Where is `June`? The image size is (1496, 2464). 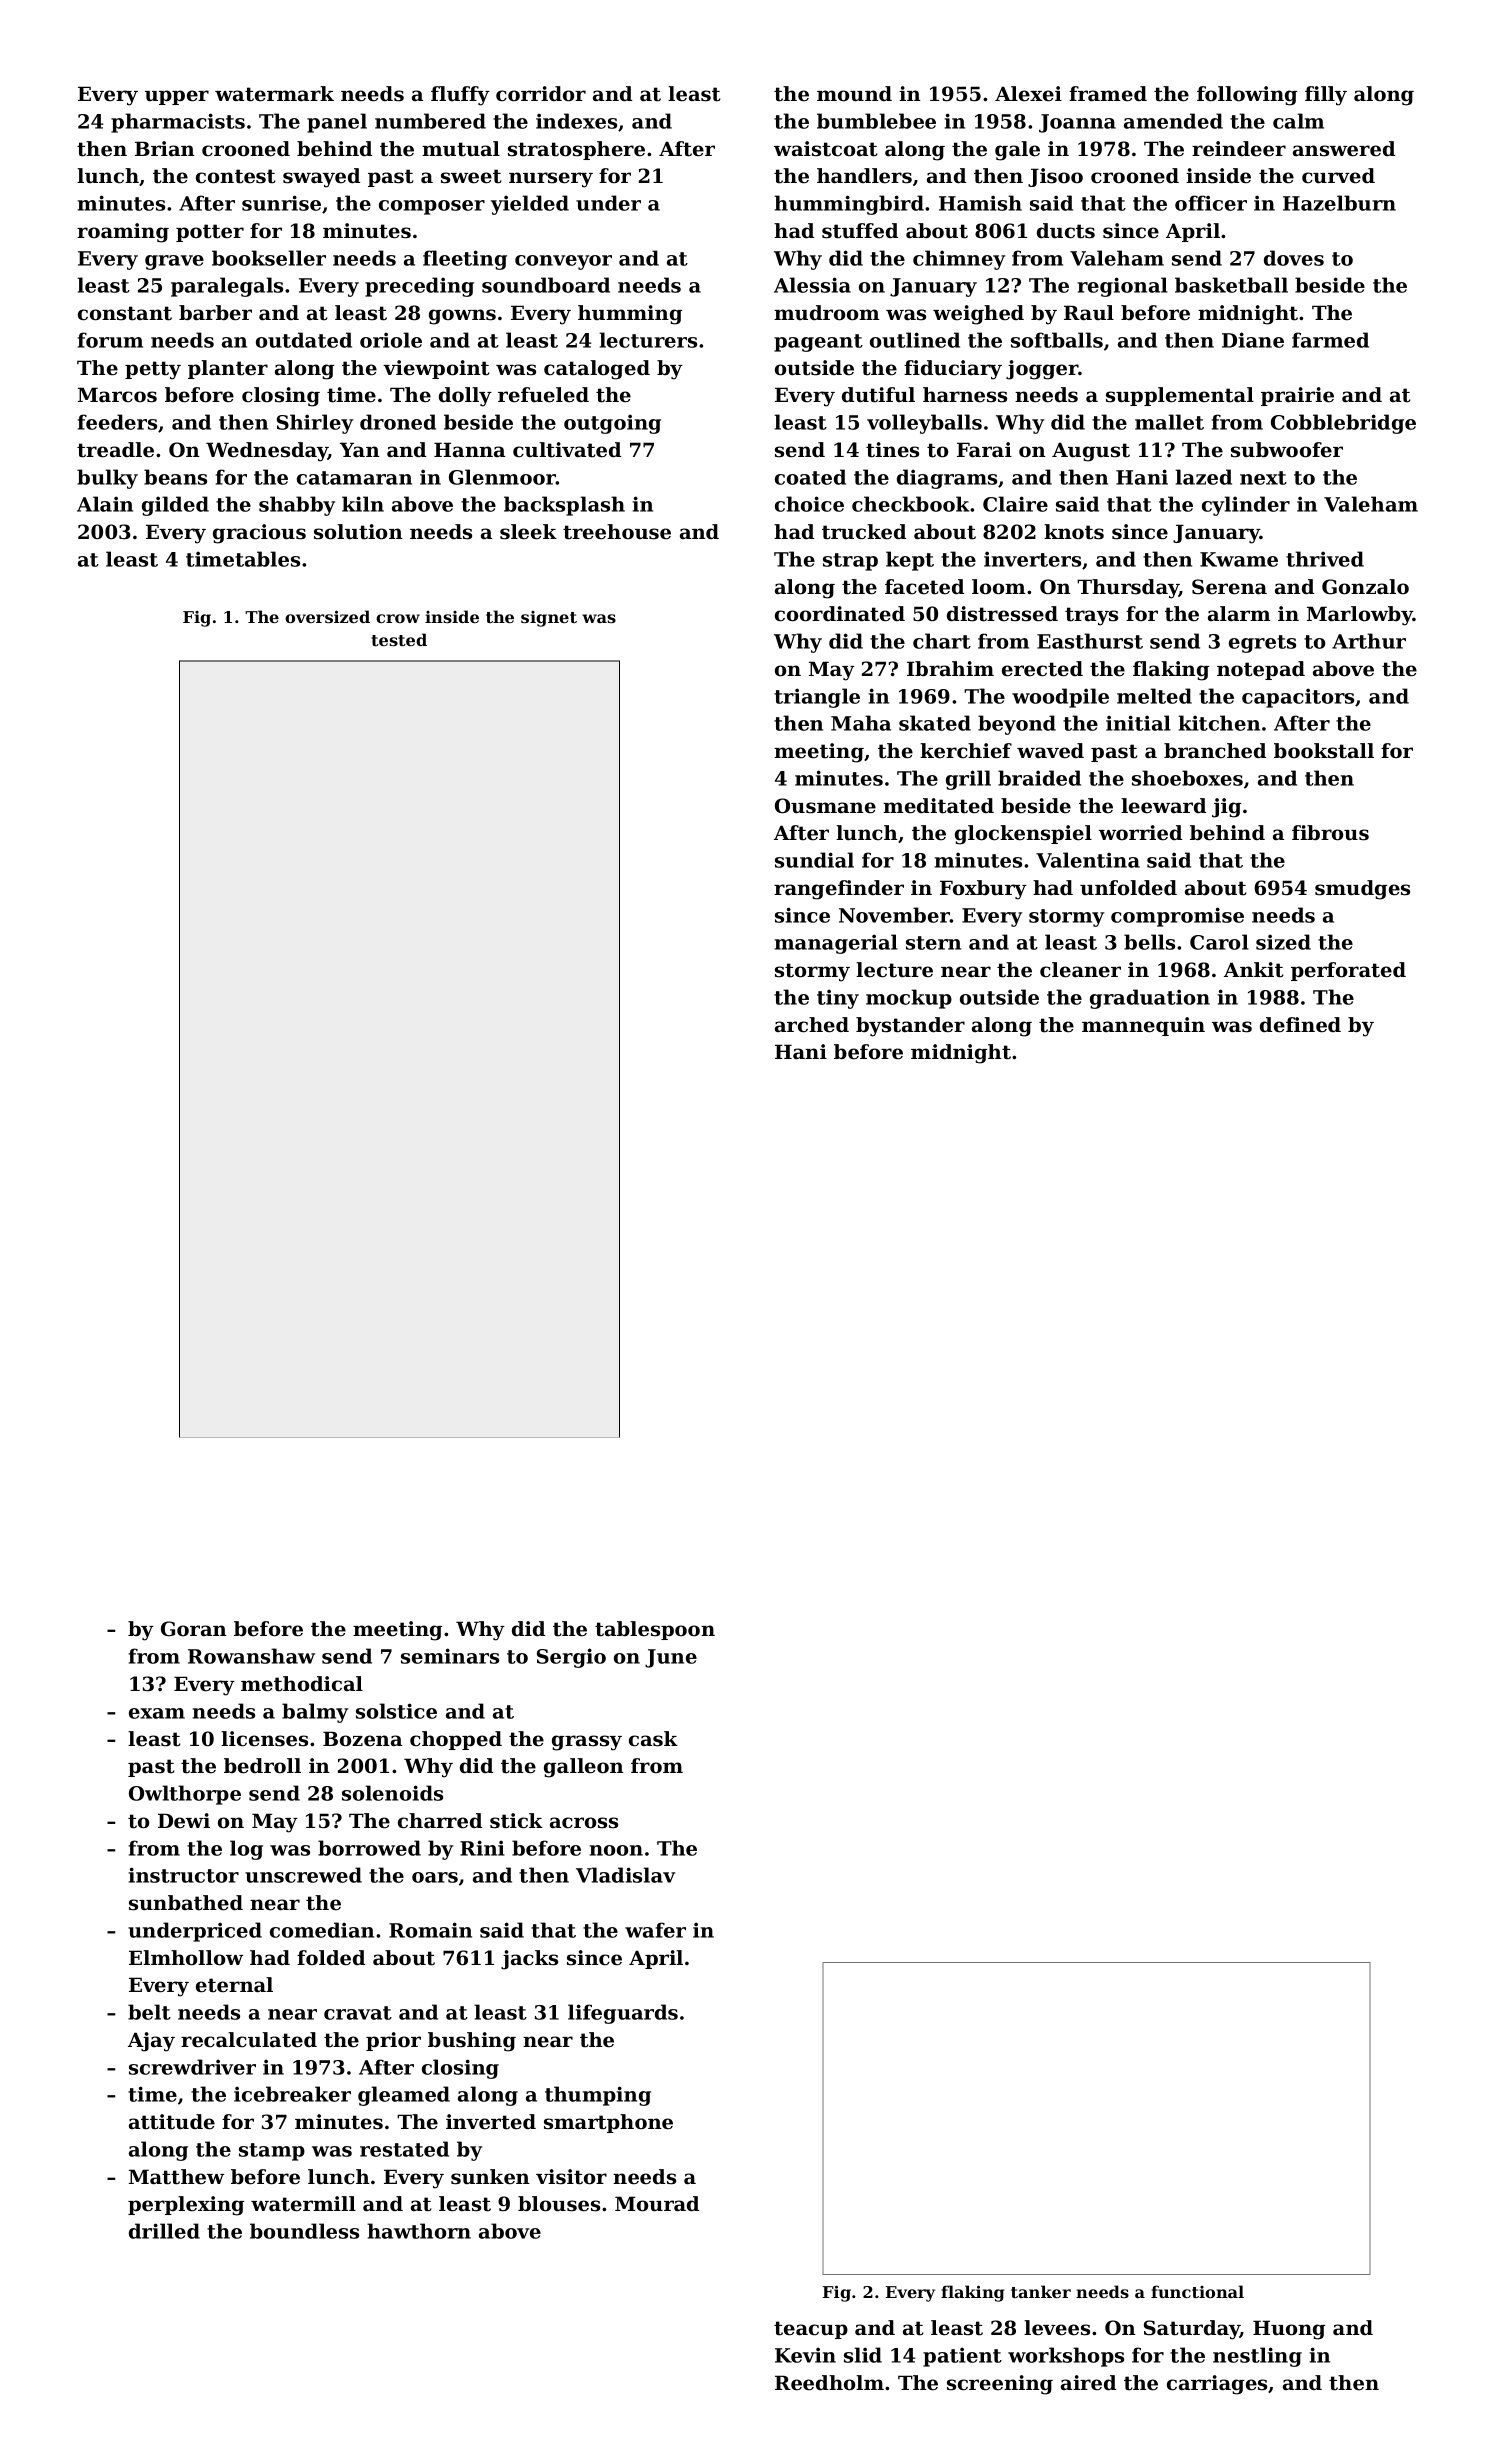
June is located at coordinates (671, 1658).
